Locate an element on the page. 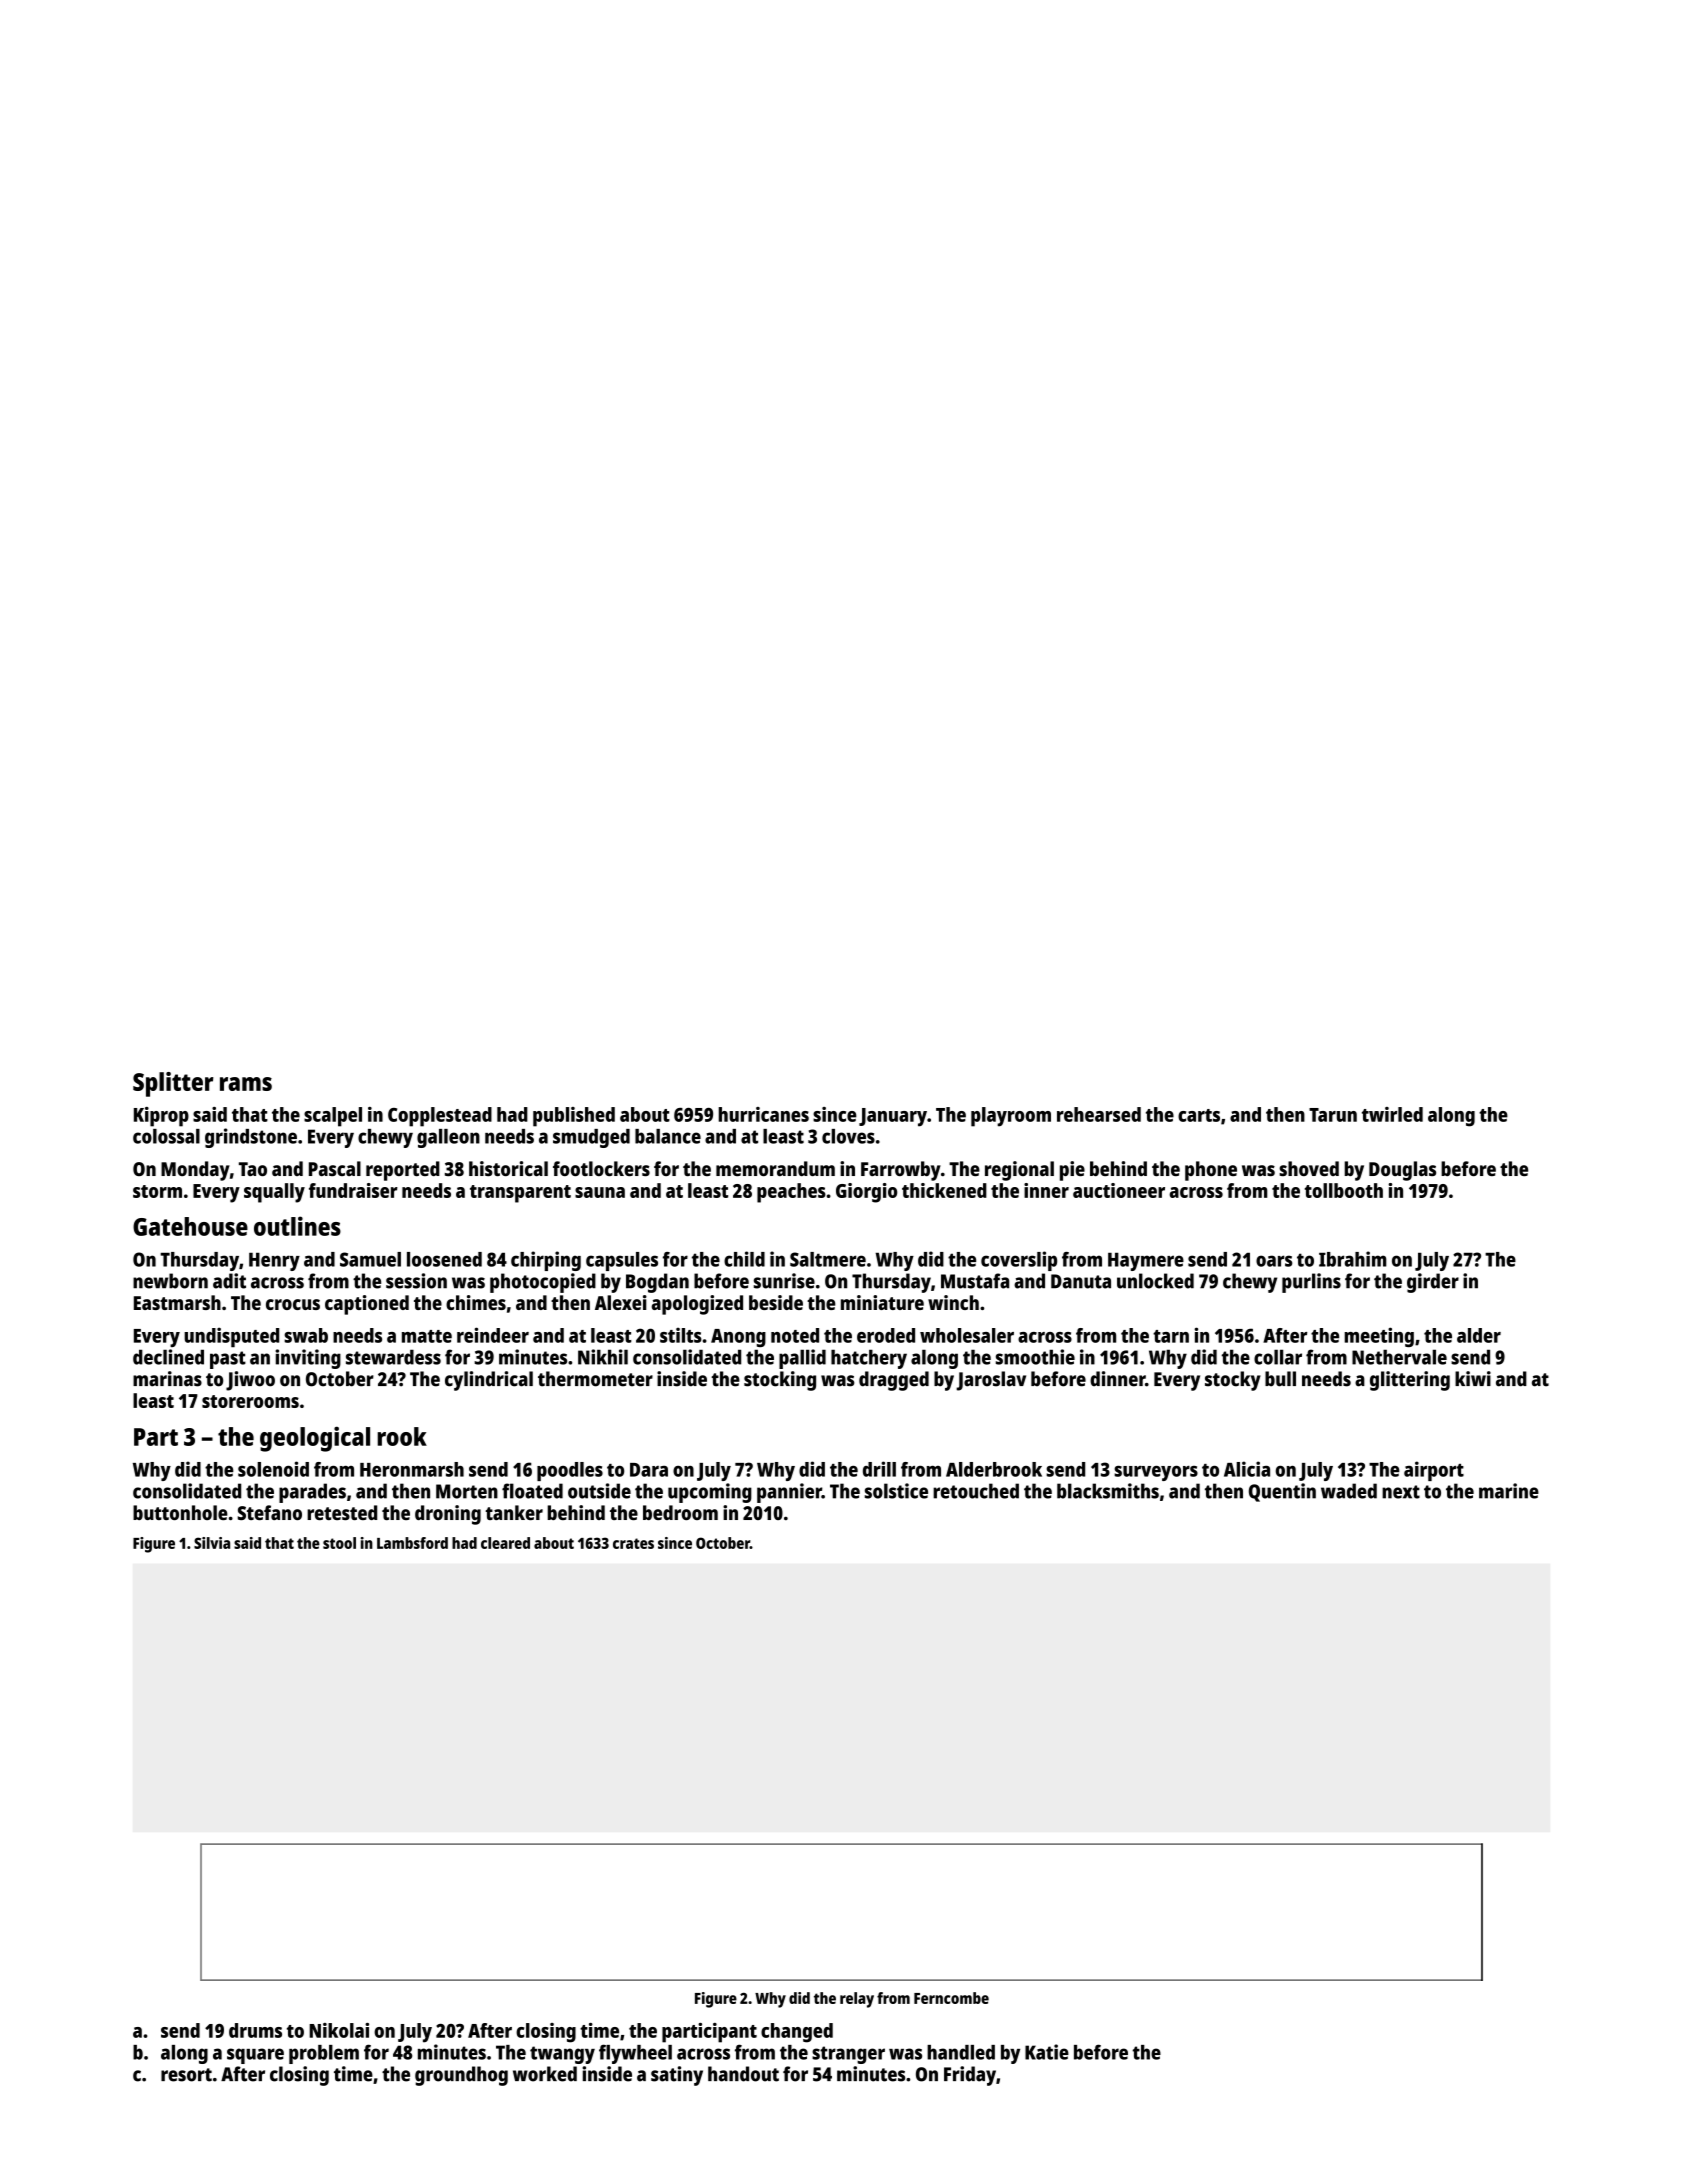 The width and height of the page is (1683, 2178). Friday is located at coordinates (970, 2076).
